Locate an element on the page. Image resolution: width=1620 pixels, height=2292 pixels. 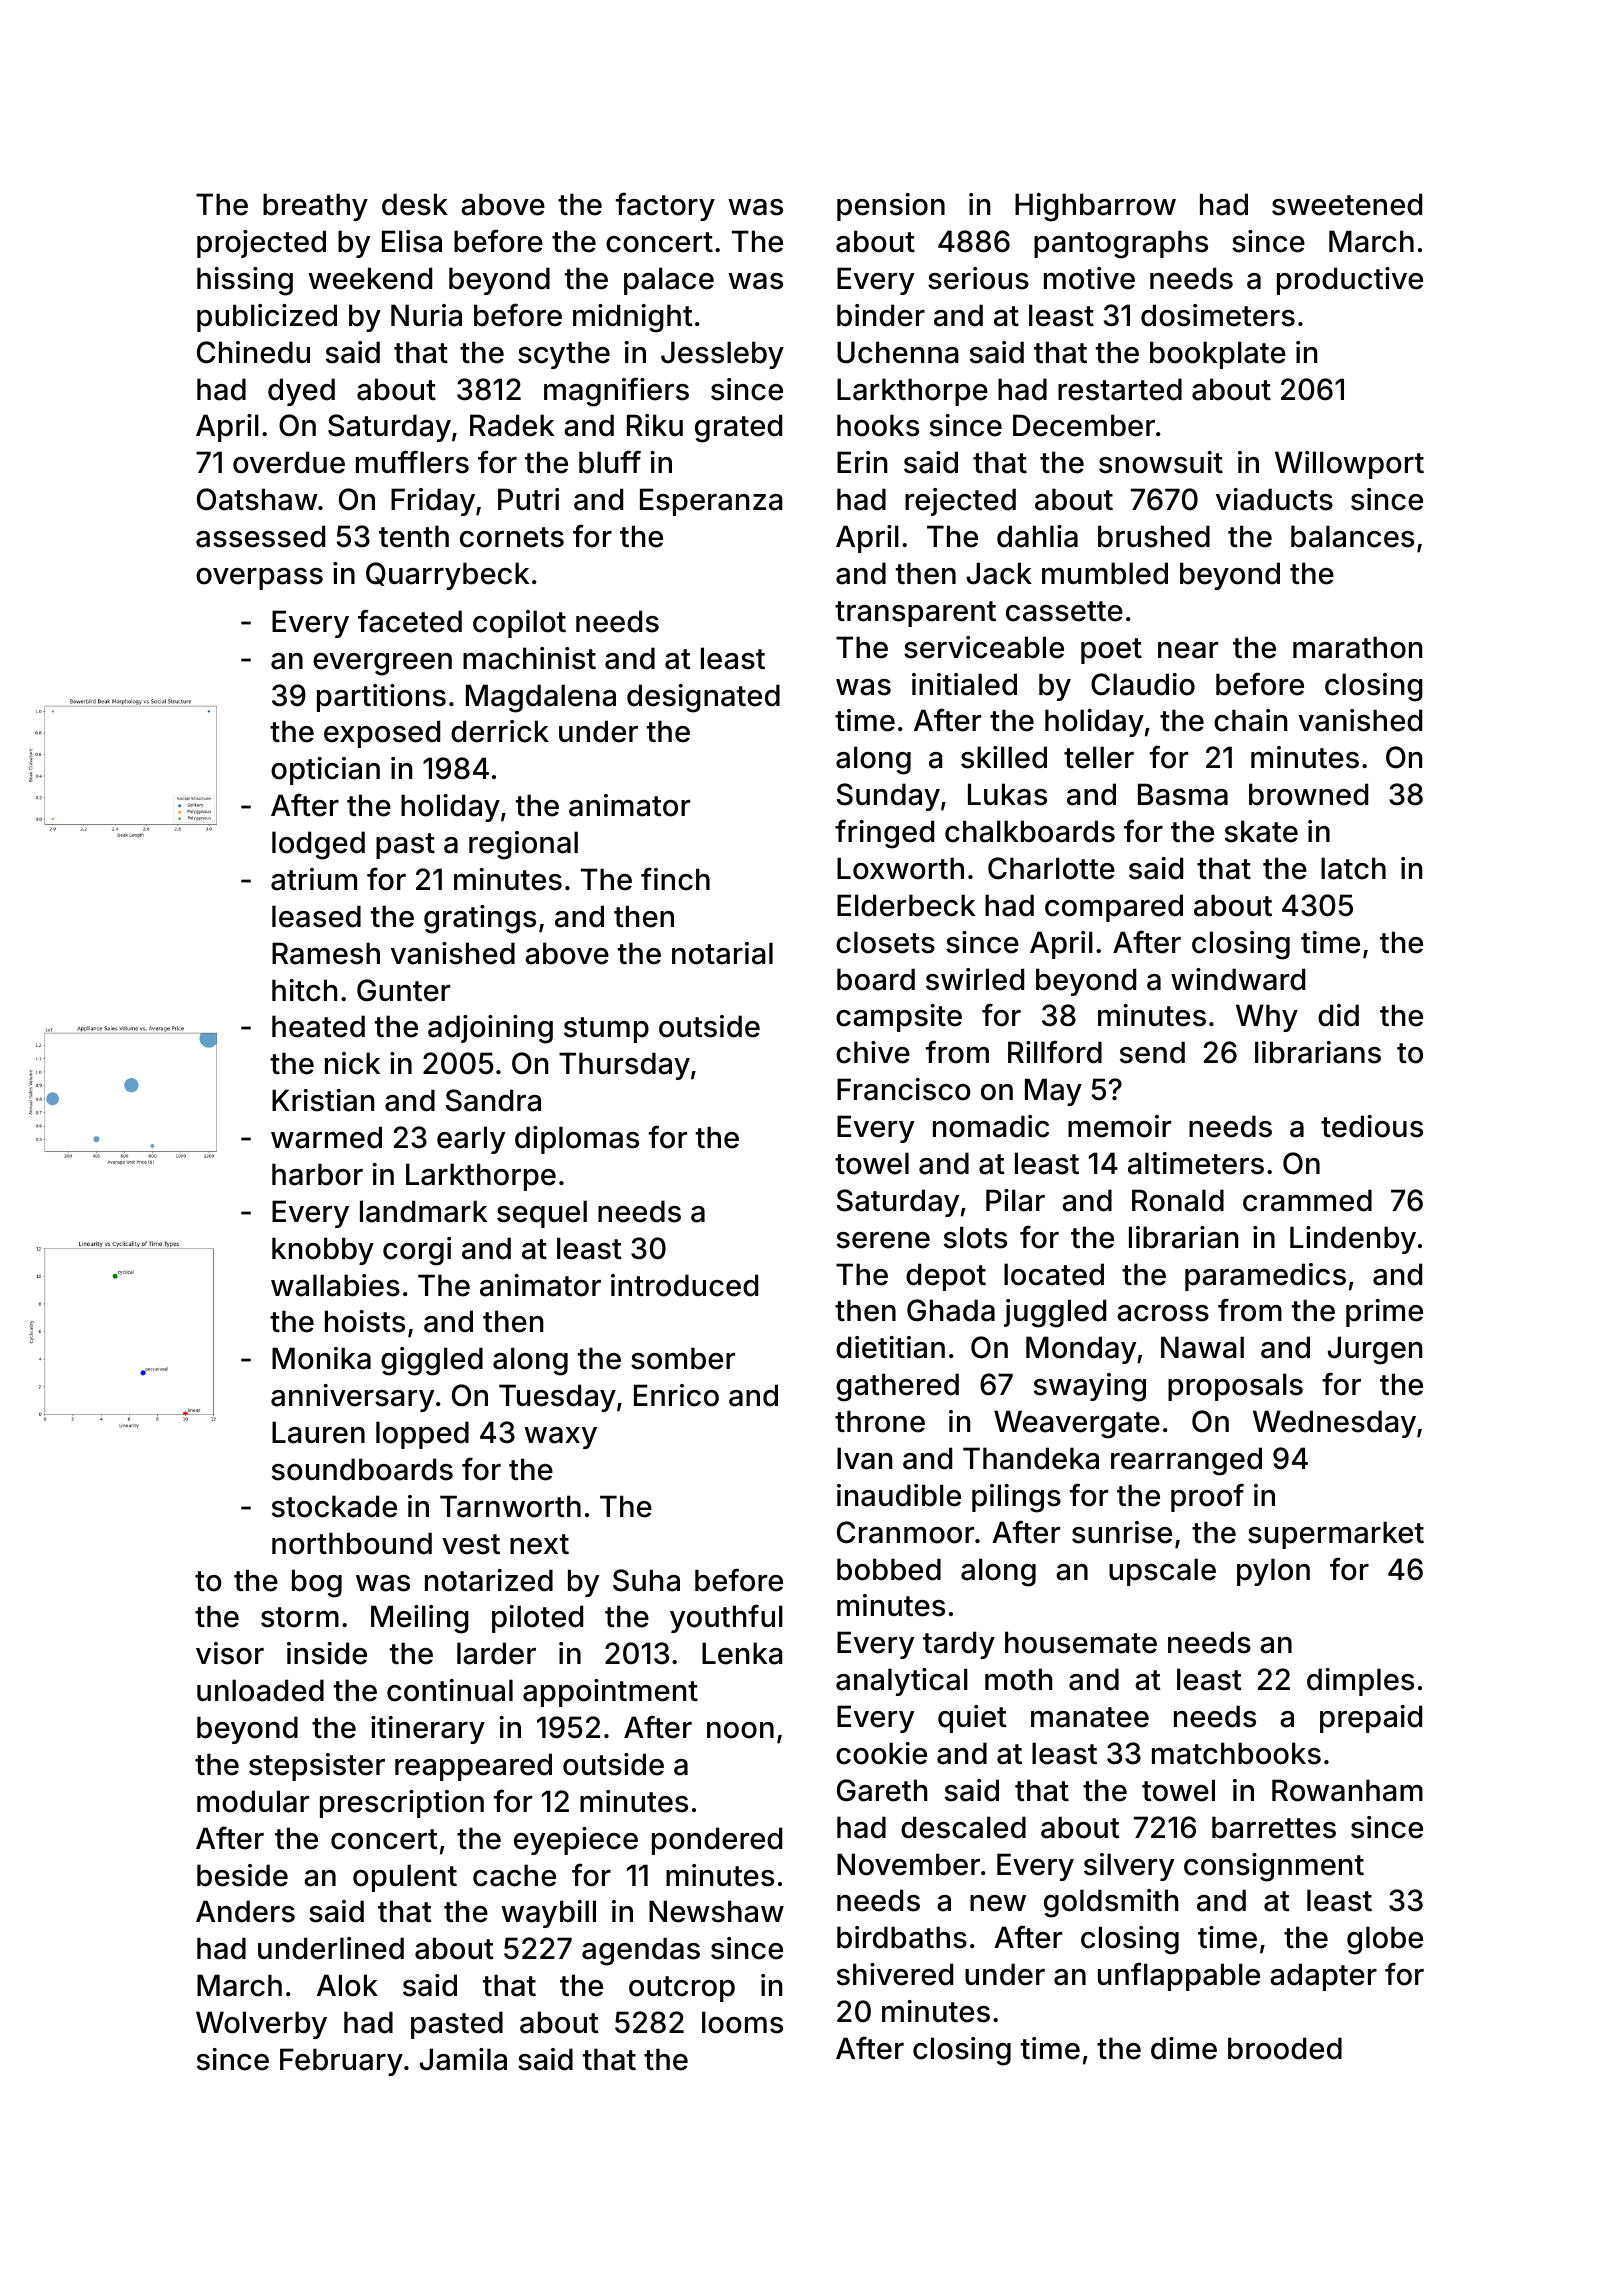
matchbooks is located at coordinates (1236, 1753).
